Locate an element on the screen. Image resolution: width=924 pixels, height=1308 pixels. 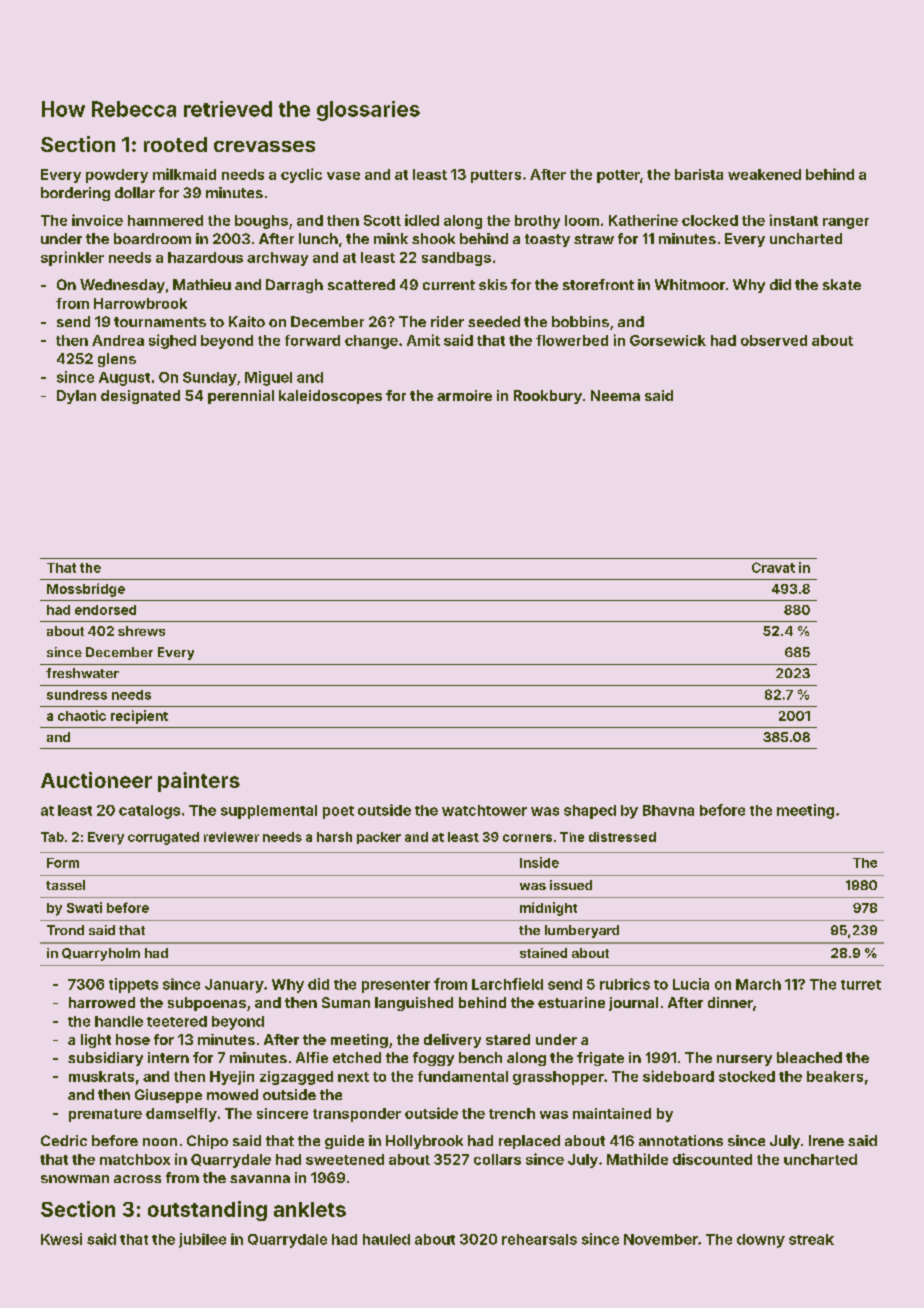
armoire is located at coordinates (464, 395).
